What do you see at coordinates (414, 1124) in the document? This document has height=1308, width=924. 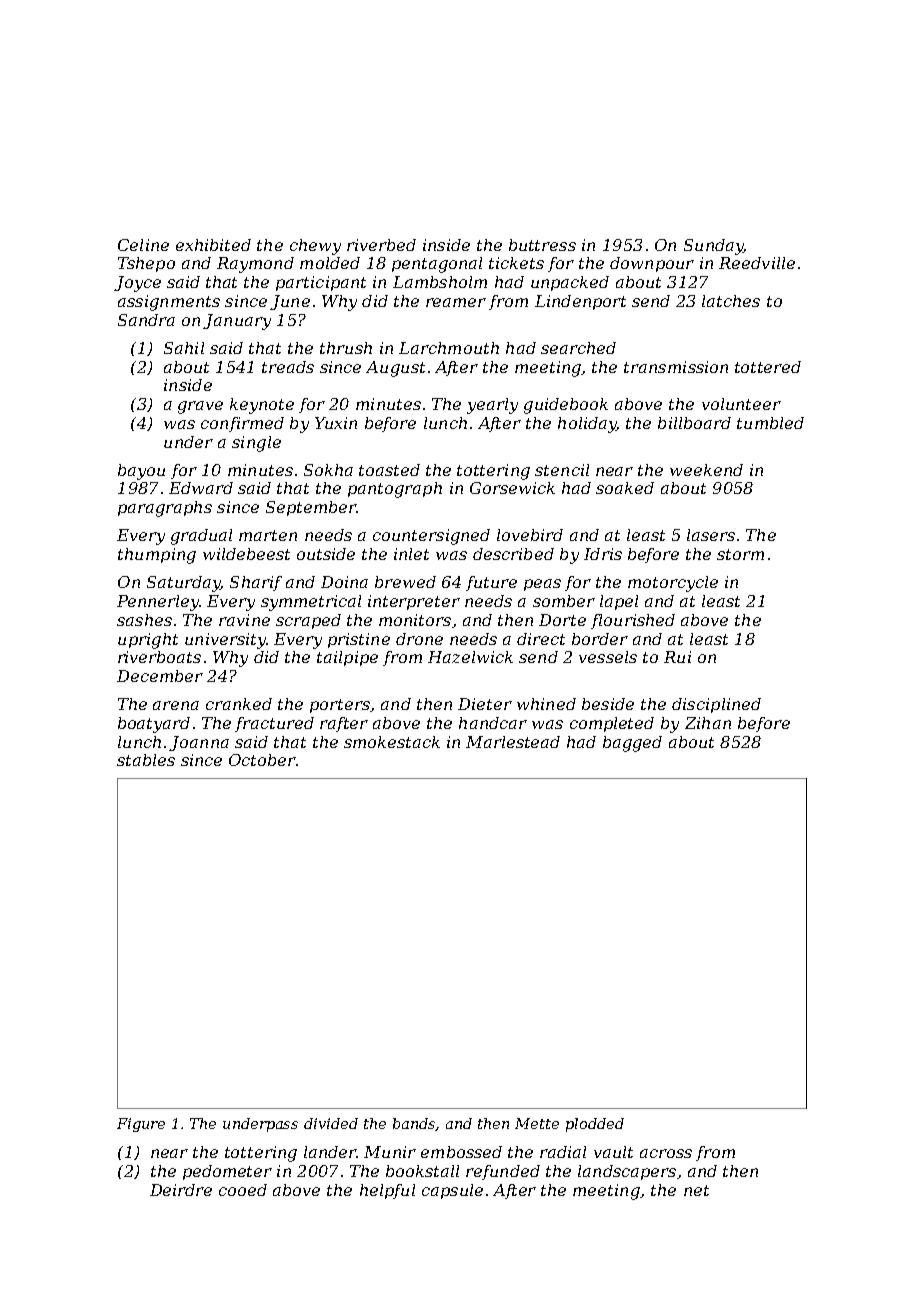 I see `bands` at bounding box center [414, 1124].
